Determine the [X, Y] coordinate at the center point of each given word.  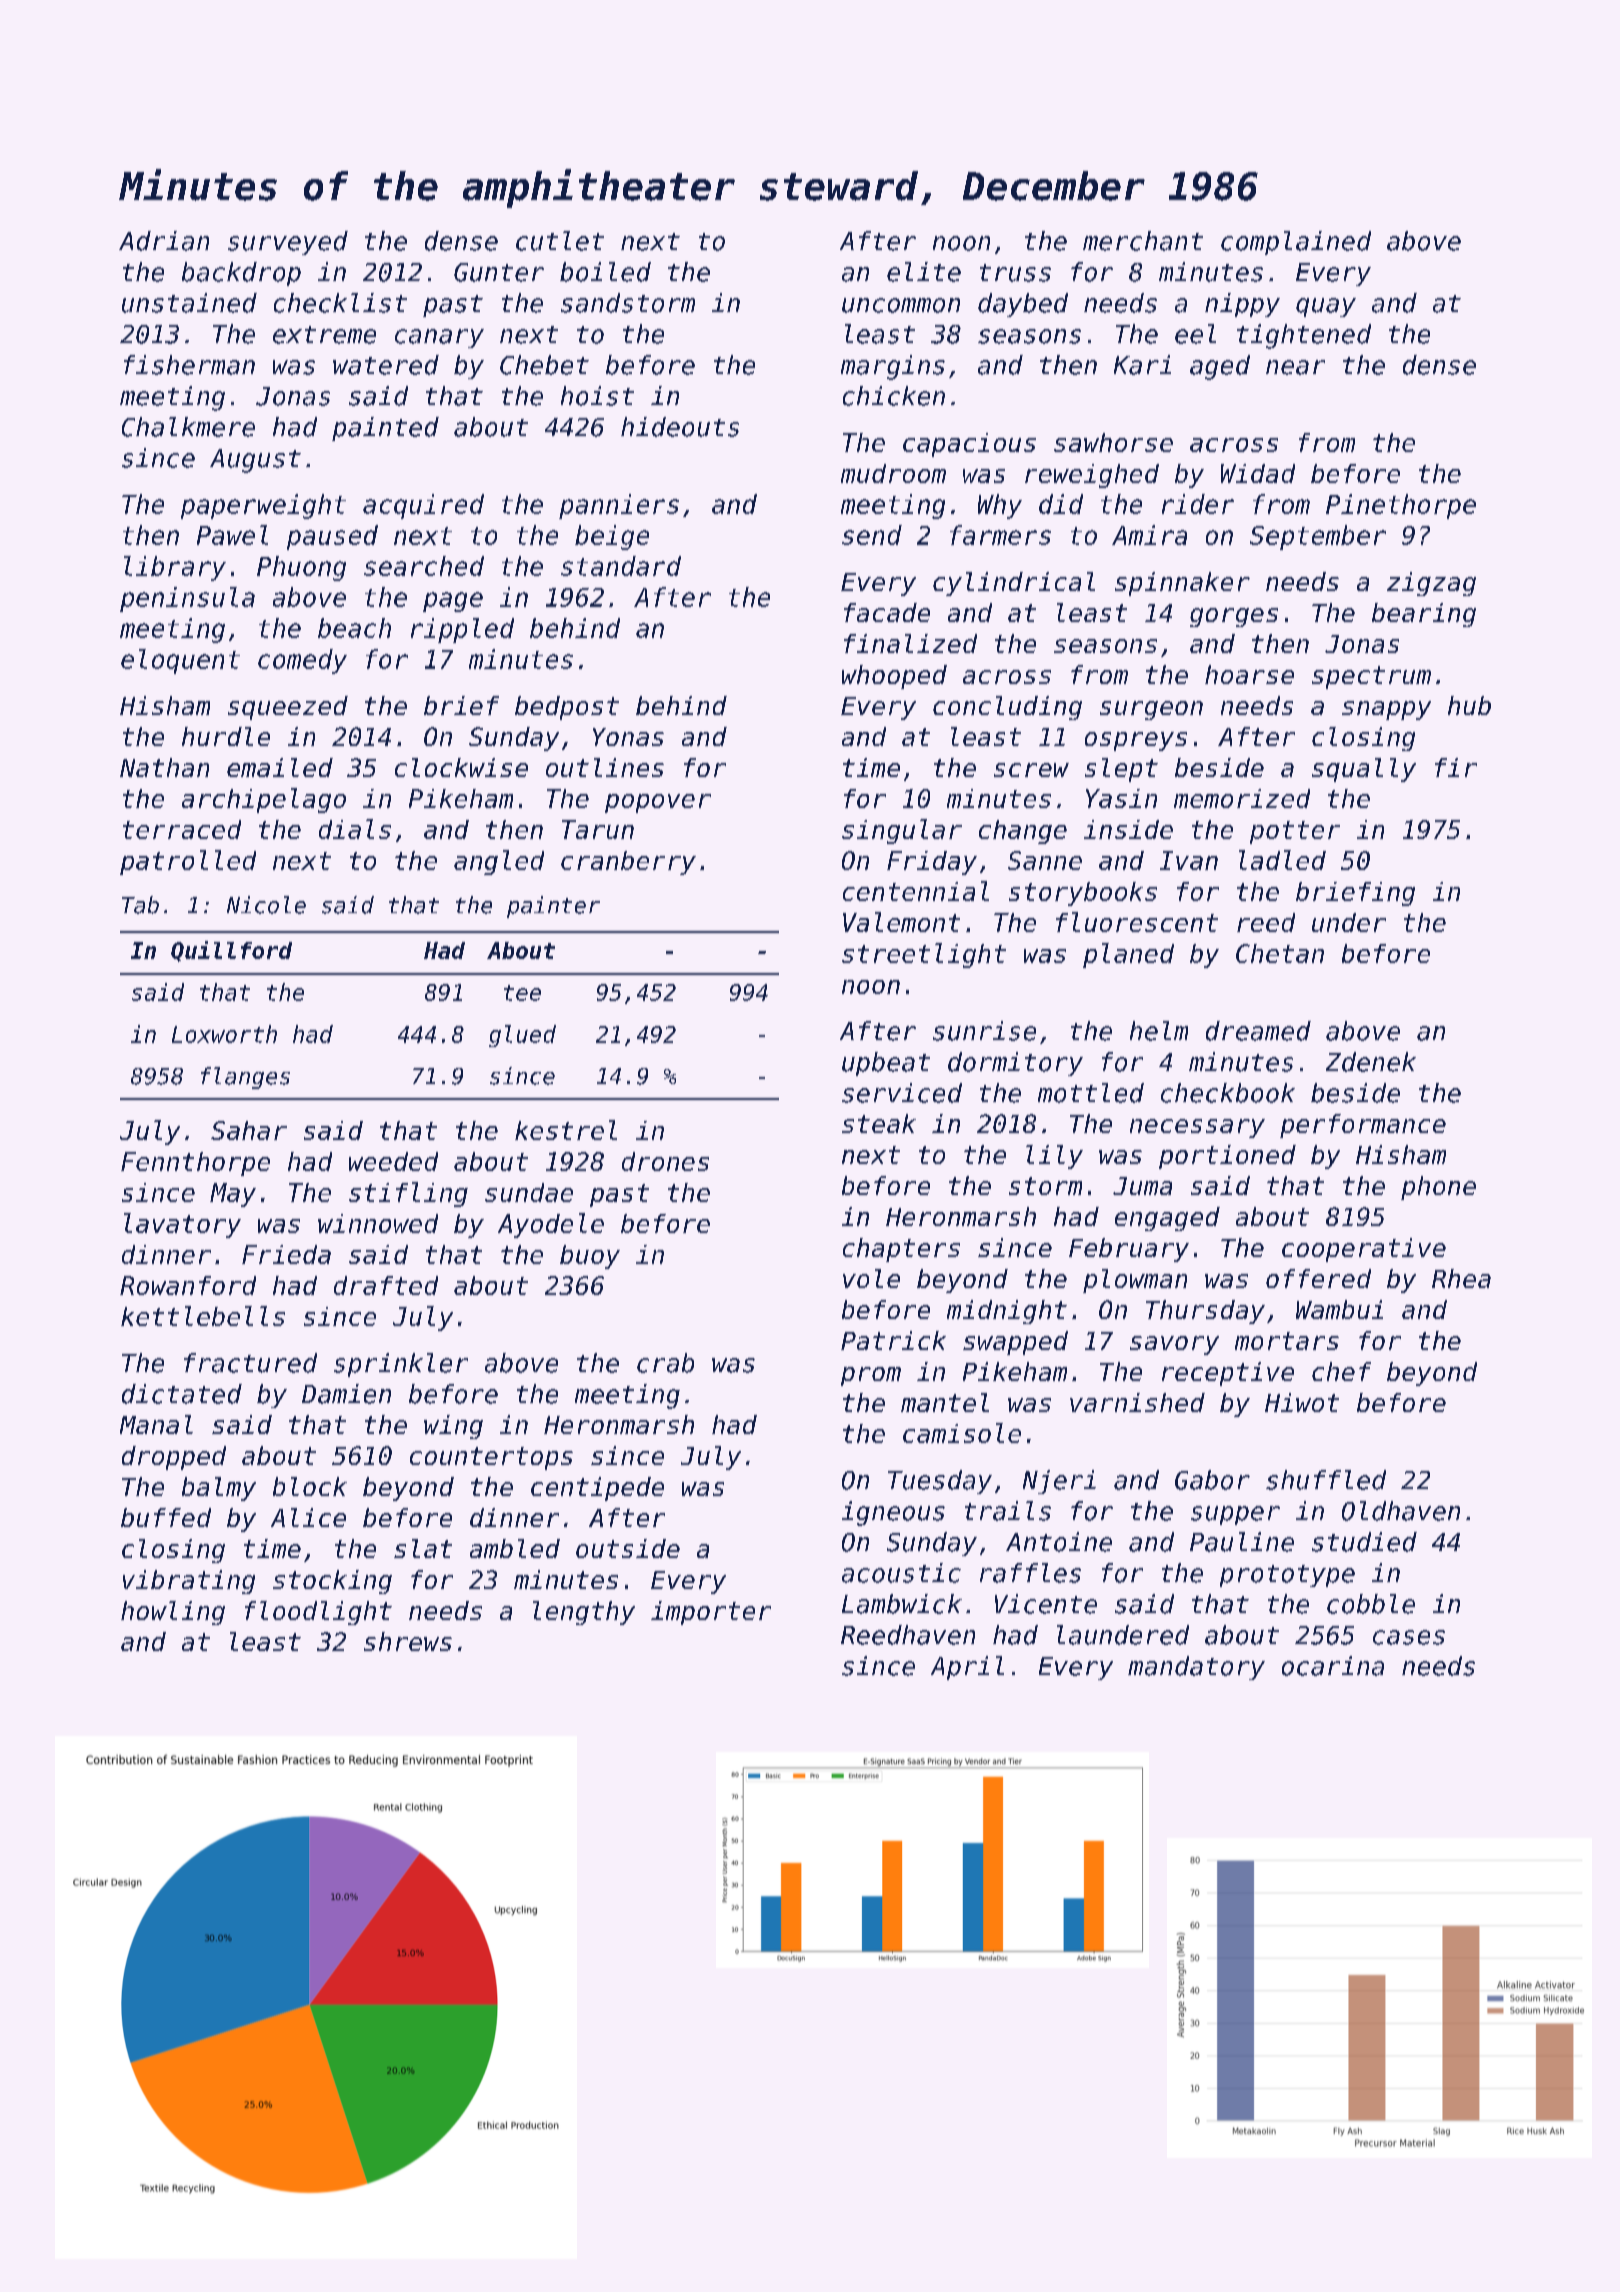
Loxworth [224, 1034]
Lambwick [902, 1604]
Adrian [164, 241]
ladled [1282, 860]
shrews [408, 1641]
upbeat [886, 1064]
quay [1326, 307]
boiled [605, 272]
